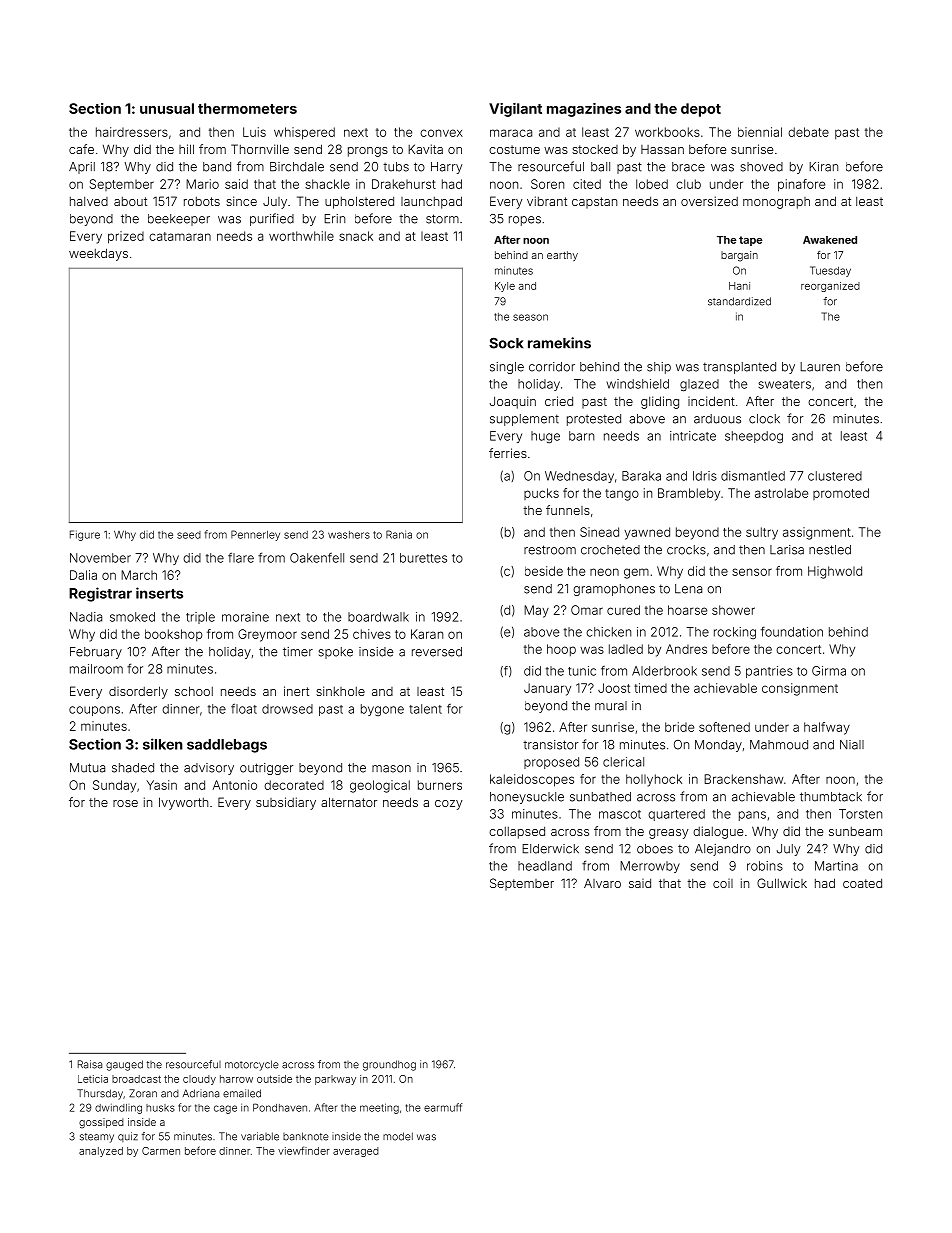 The image size is (952, 1233). Describe the element at coordinates (701, 110) in the screenshot. I see `depot` at that location.
